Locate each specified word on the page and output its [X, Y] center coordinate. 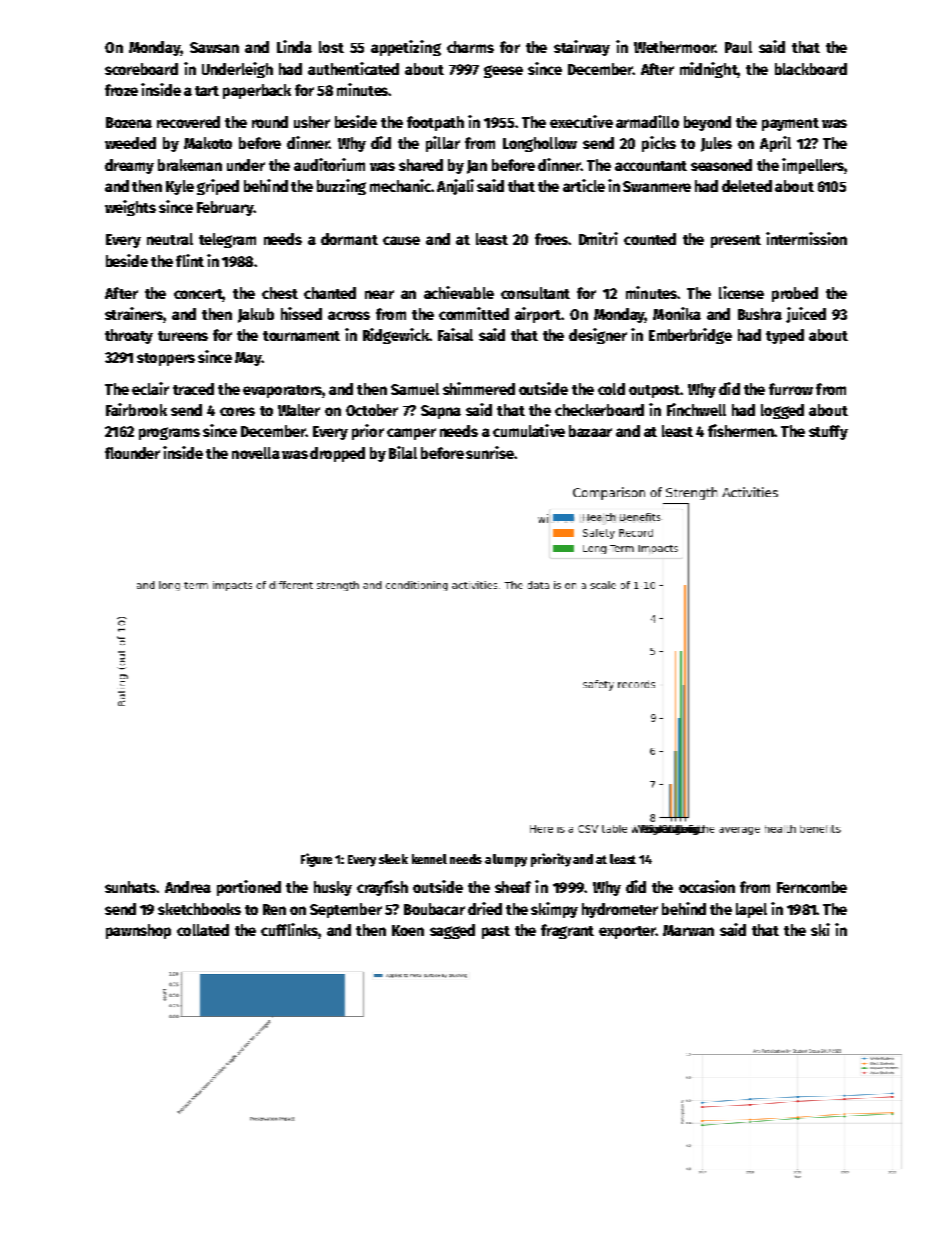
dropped [337, 454]
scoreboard [141, 69]
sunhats [130, 887]
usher [312, 122]
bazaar [590, 431]
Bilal [403, 452]
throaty [129, 336]
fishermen [741, 430]
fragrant [567, 931]
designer [598, 336]
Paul [738, 47]
